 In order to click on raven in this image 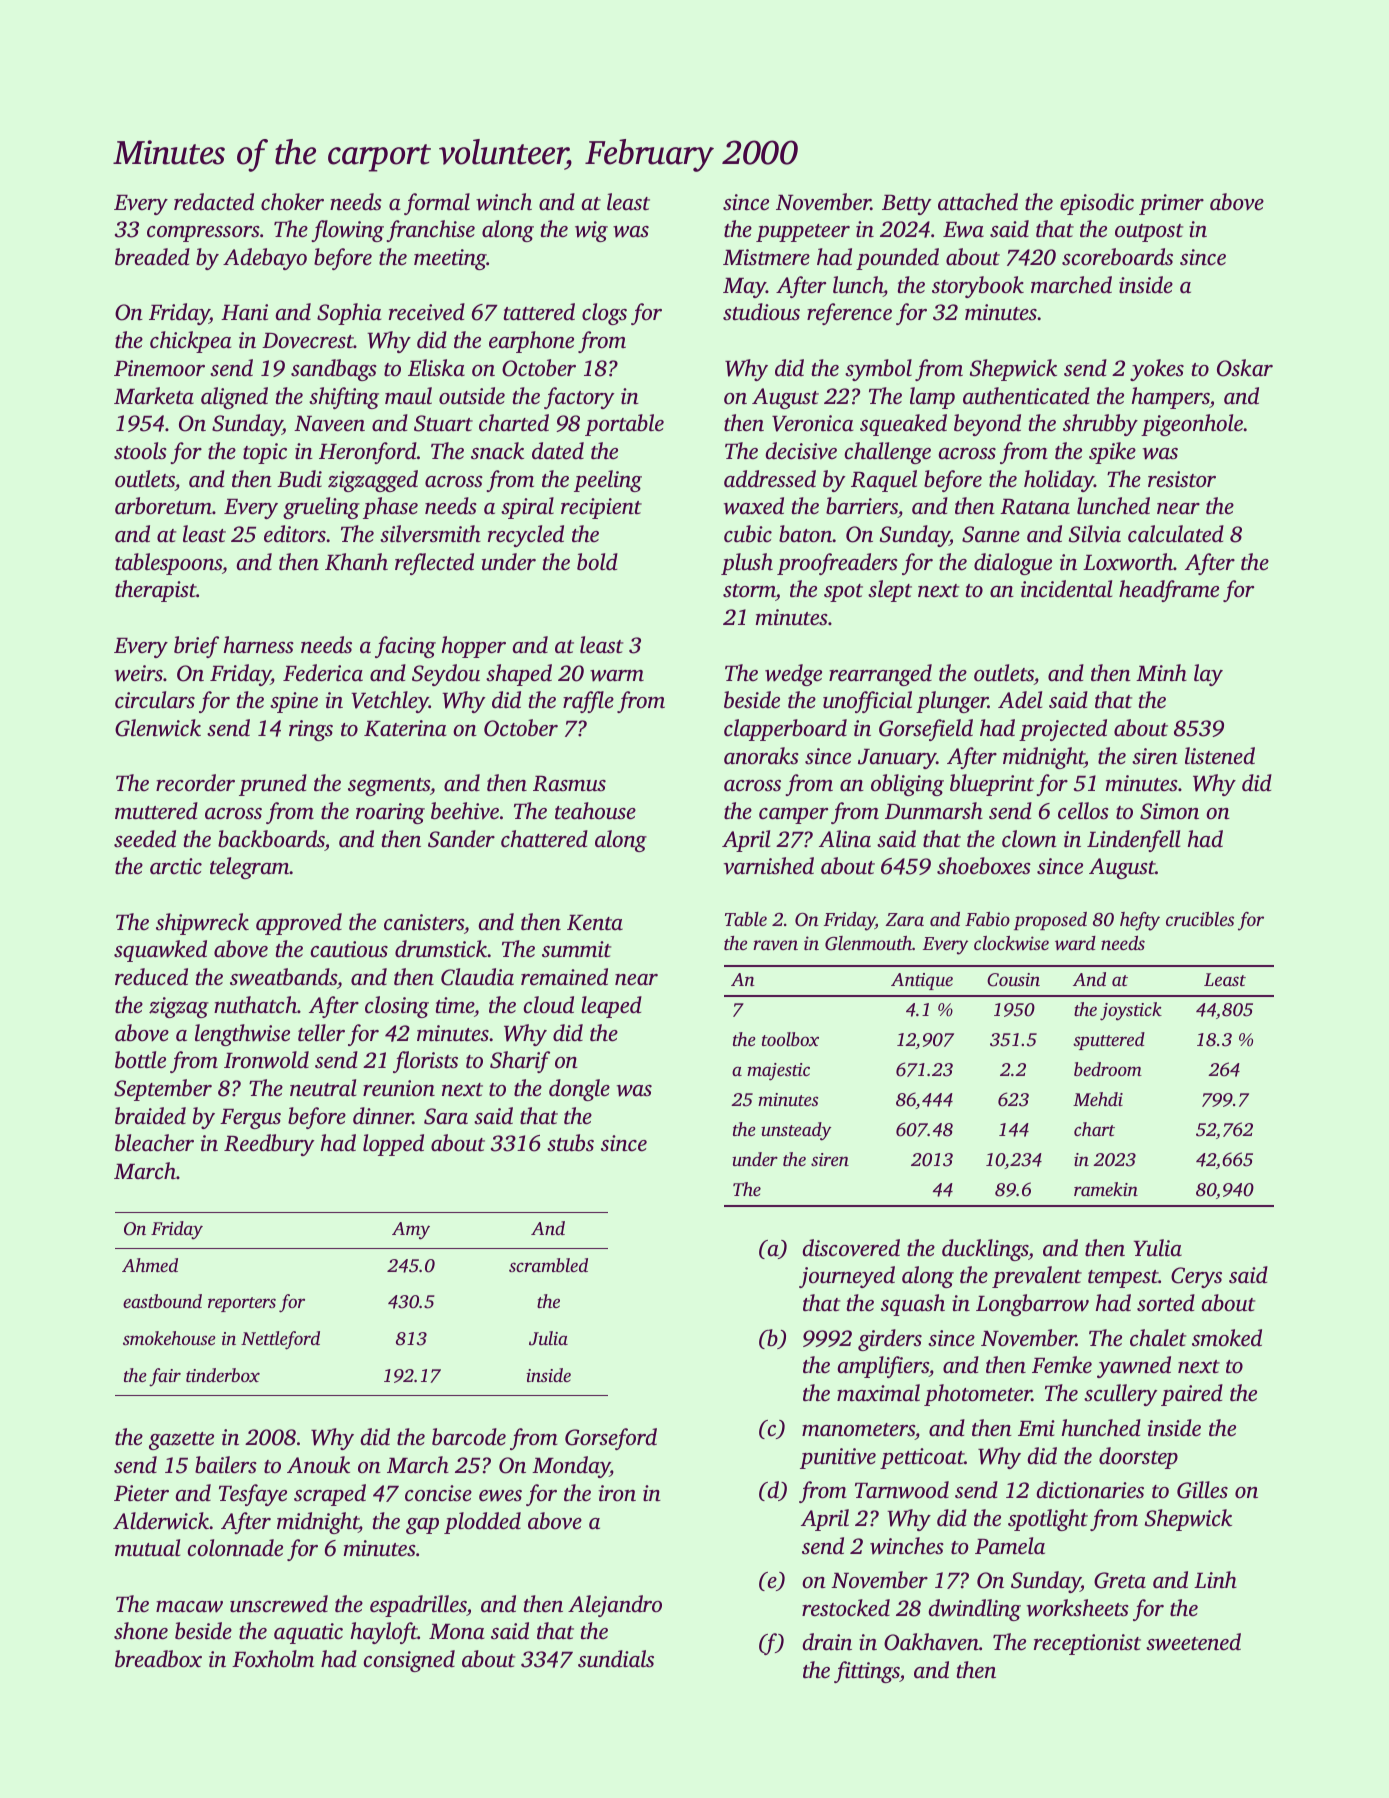, I will do `click(775, 945)`.
